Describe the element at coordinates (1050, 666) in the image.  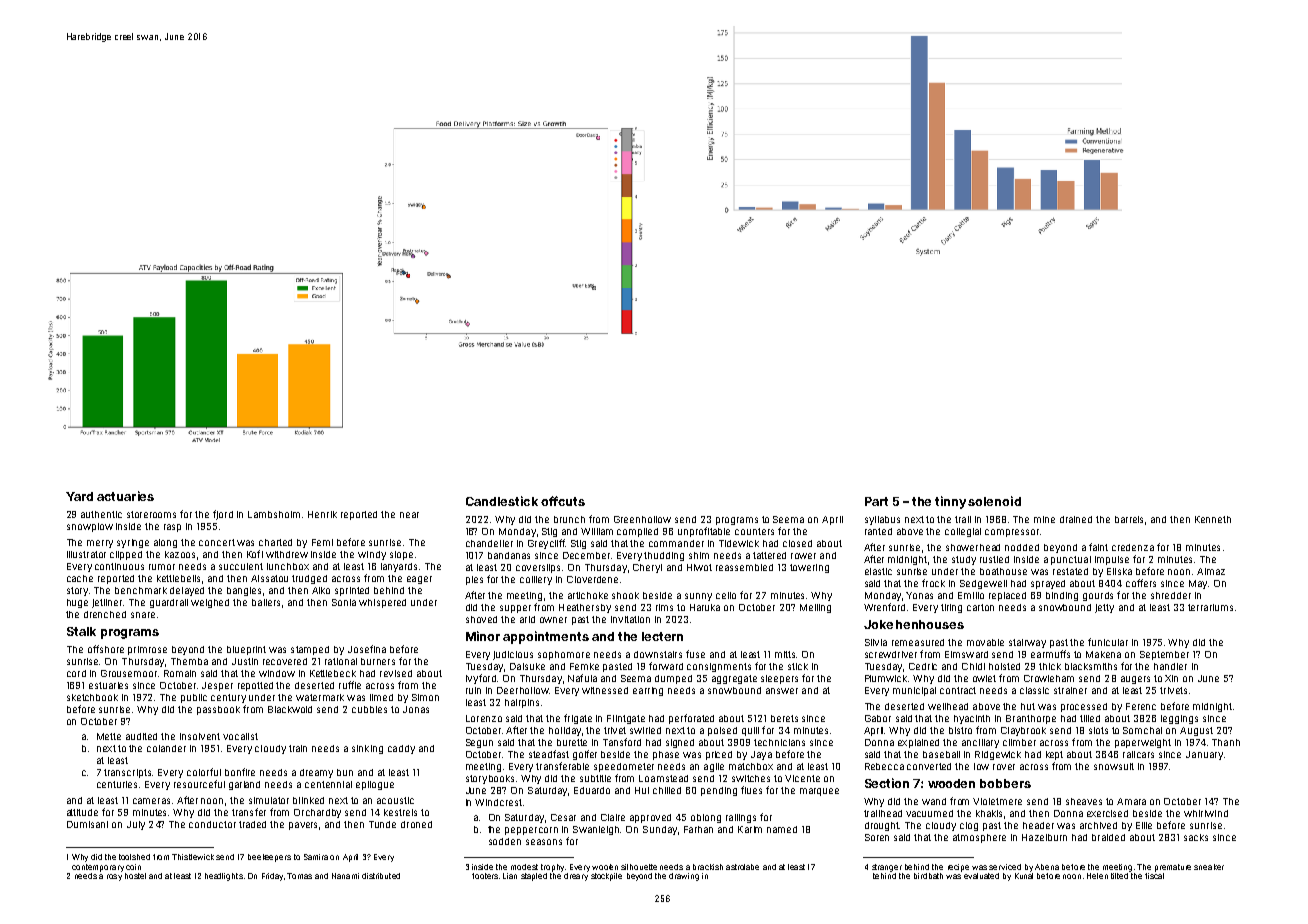
I see `thick` at that location.
